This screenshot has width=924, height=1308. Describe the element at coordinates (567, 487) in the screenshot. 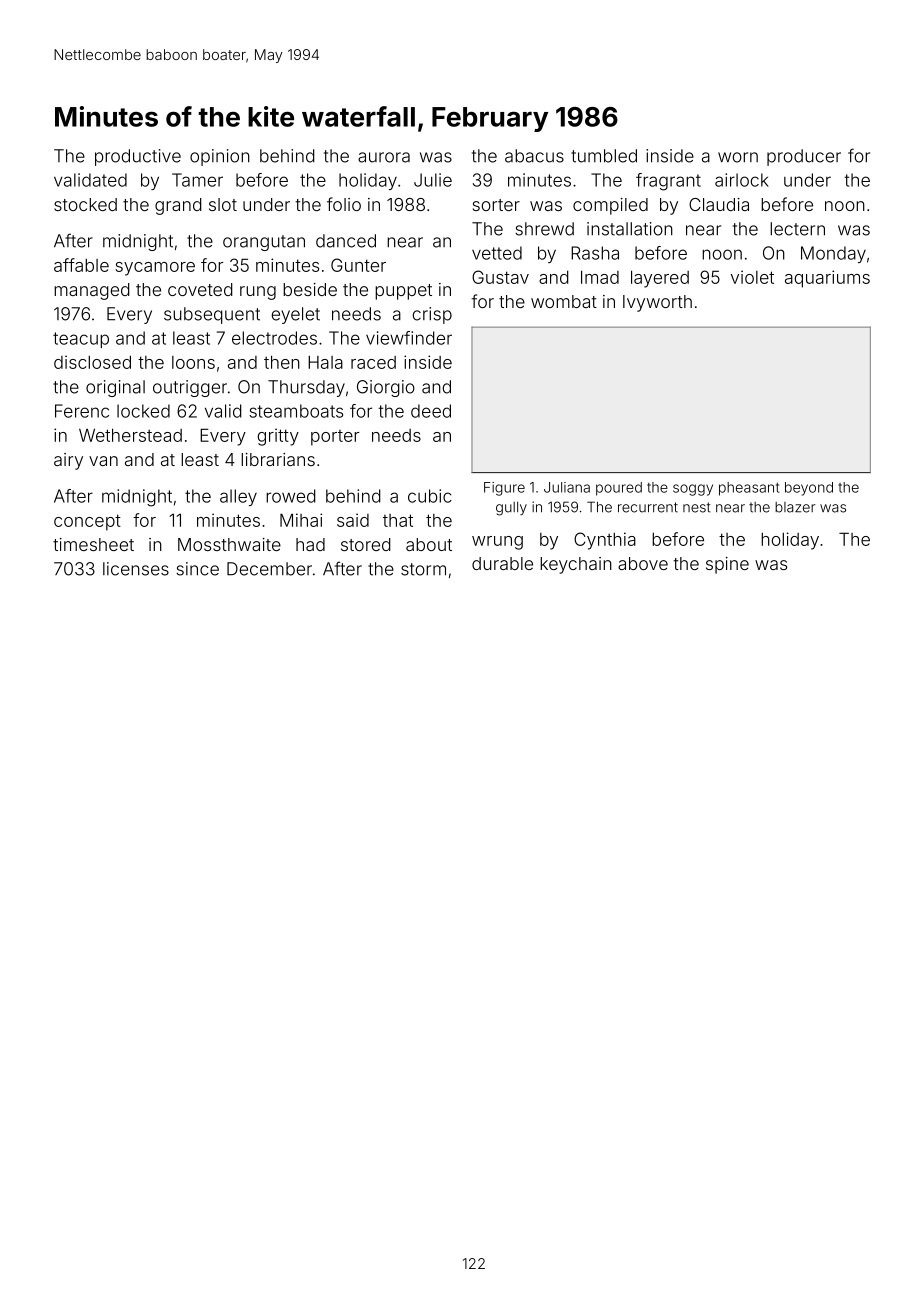

I see `Juliana` at that location.
